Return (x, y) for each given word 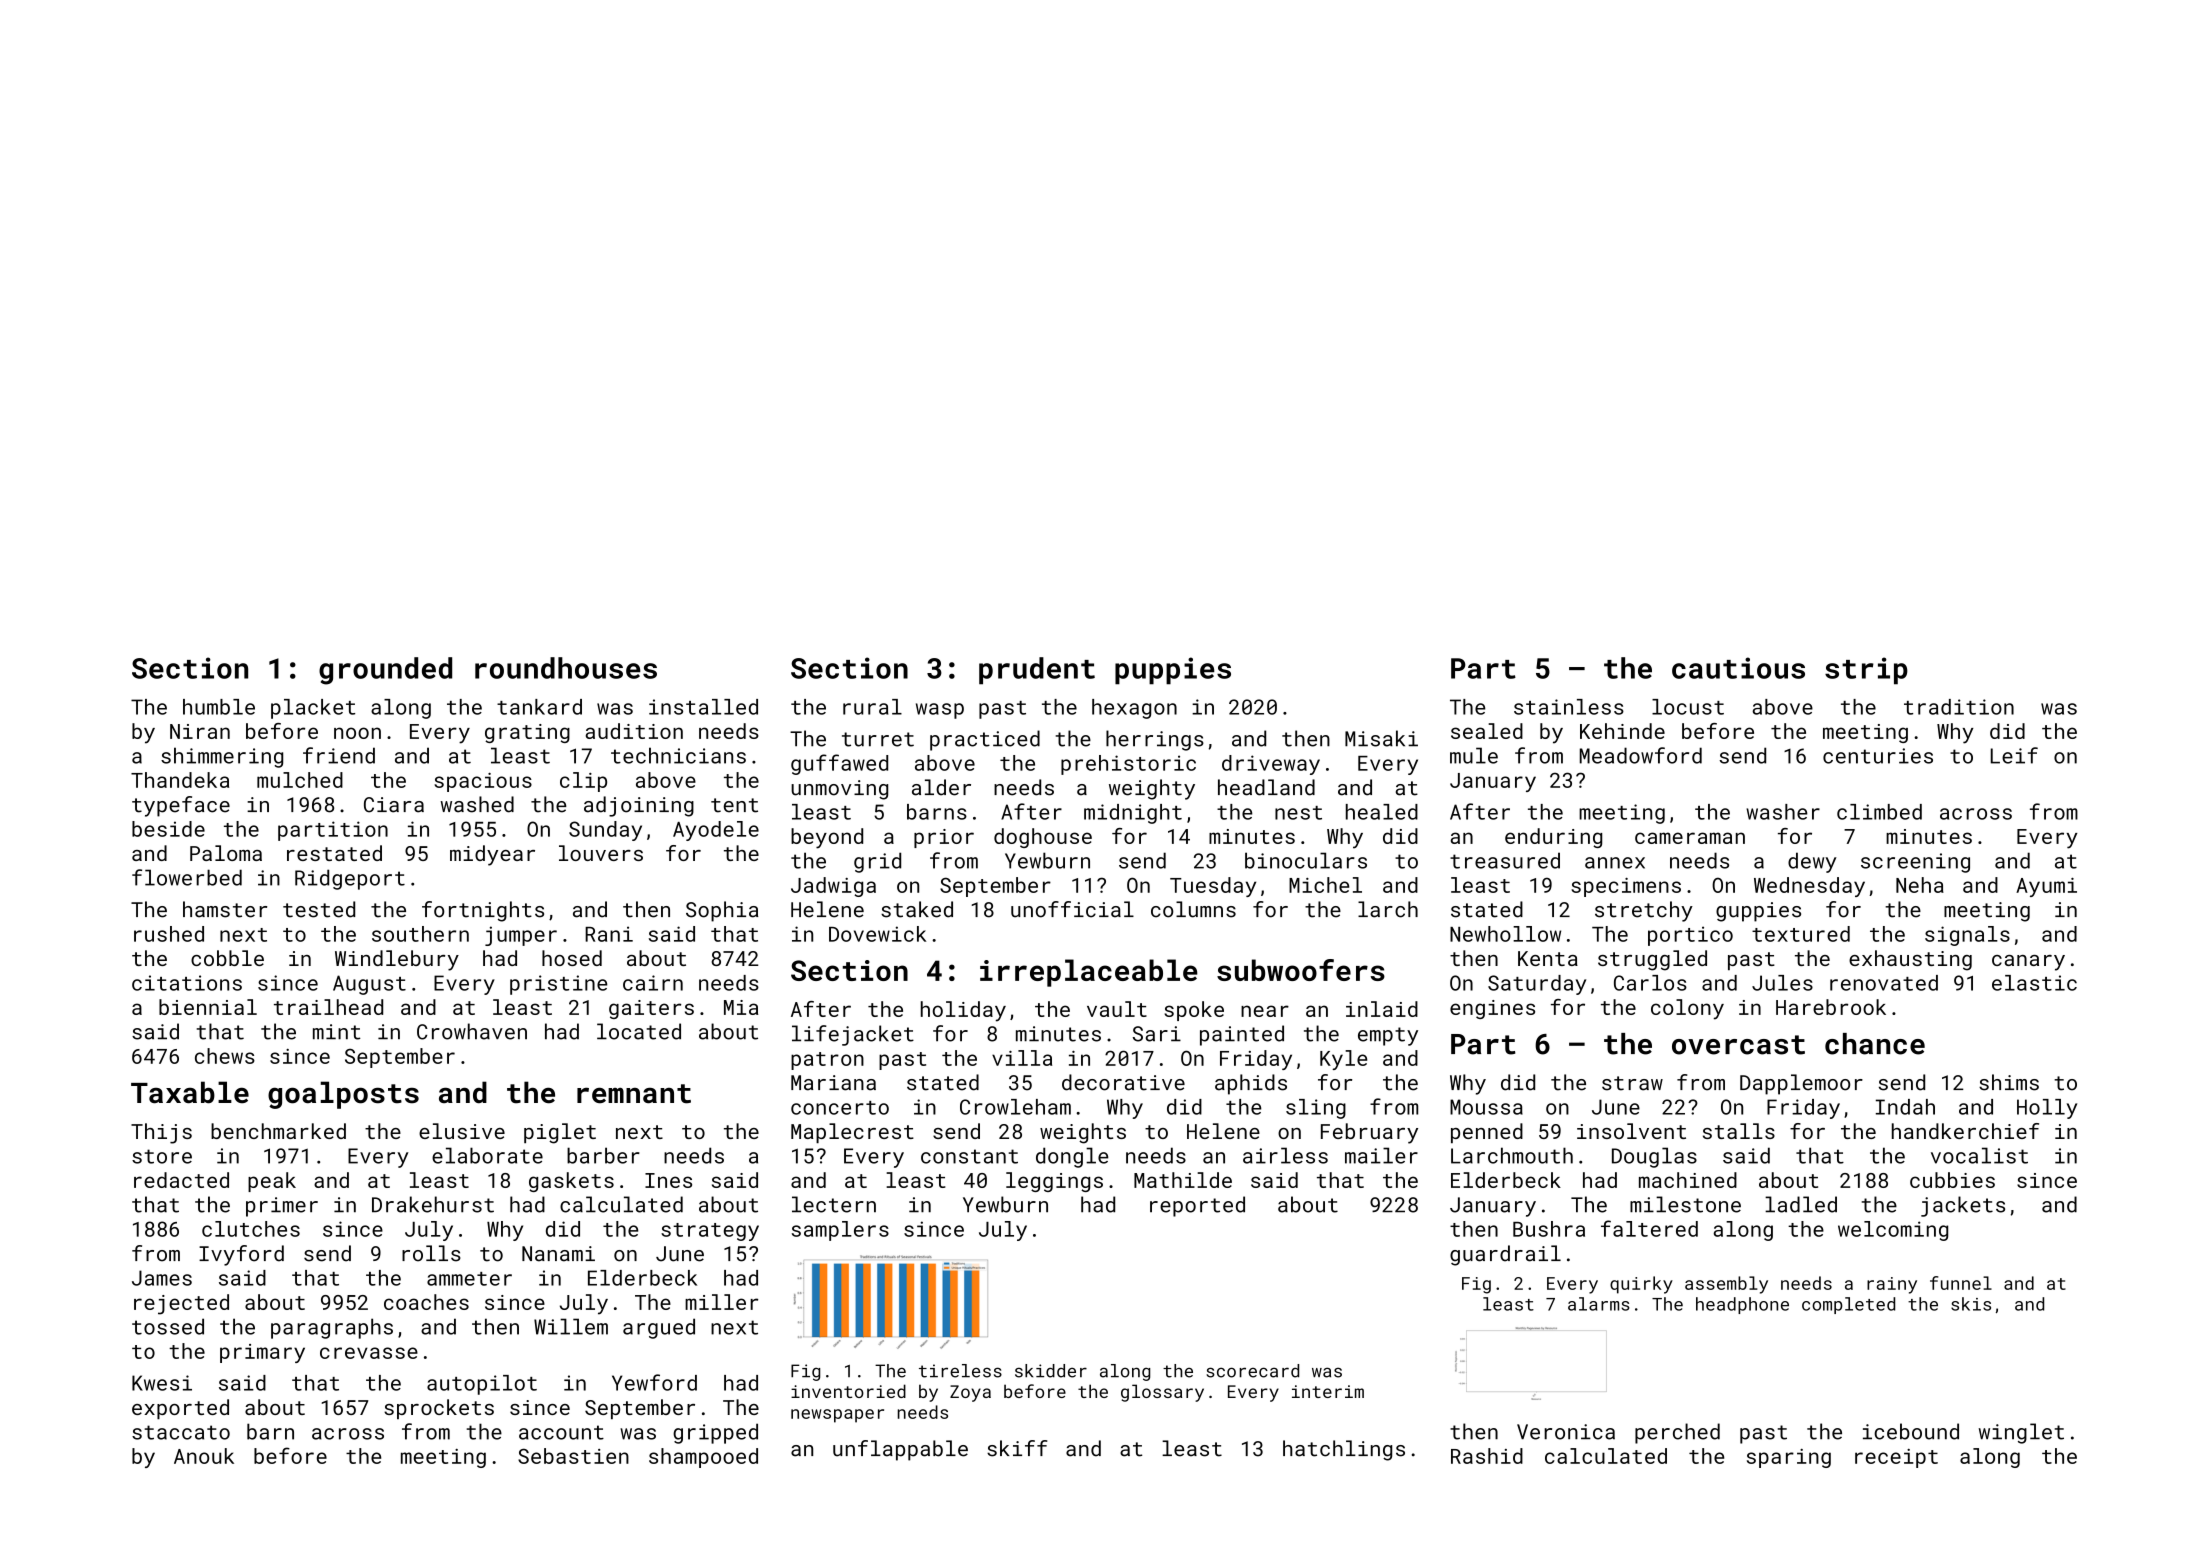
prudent (1037, 671)
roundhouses (566, 668)
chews (225, 1056)
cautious (1738, 668)
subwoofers (1301, 970)
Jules (1782, 983)
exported (180, 1409)
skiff (1017, 1448)
